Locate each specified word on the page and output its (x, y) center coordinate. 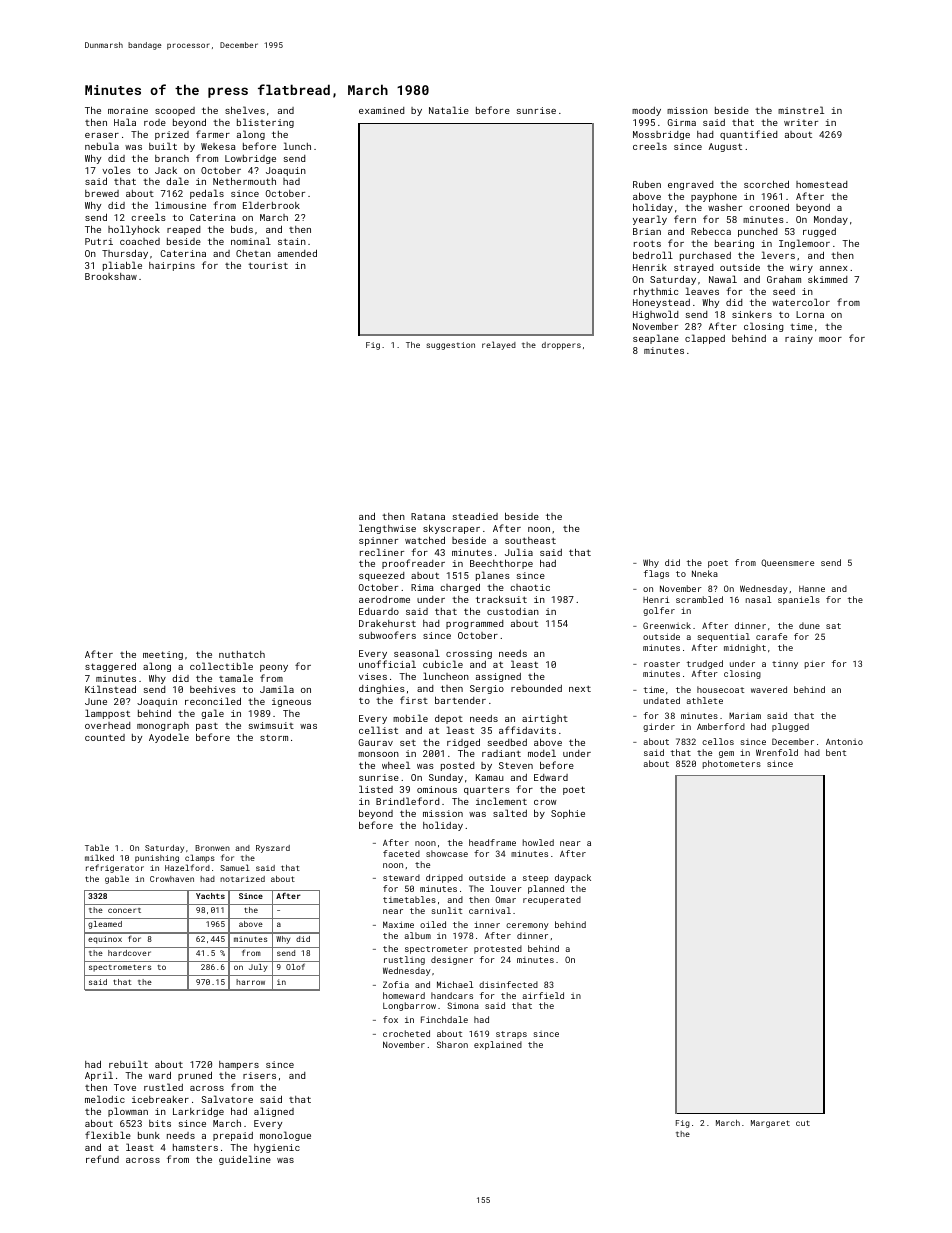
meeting (163, 655)
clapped (705, 339)
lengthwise (387, 529)
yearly (650, 220)
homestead (821, 184)
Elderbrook (271, 205)
